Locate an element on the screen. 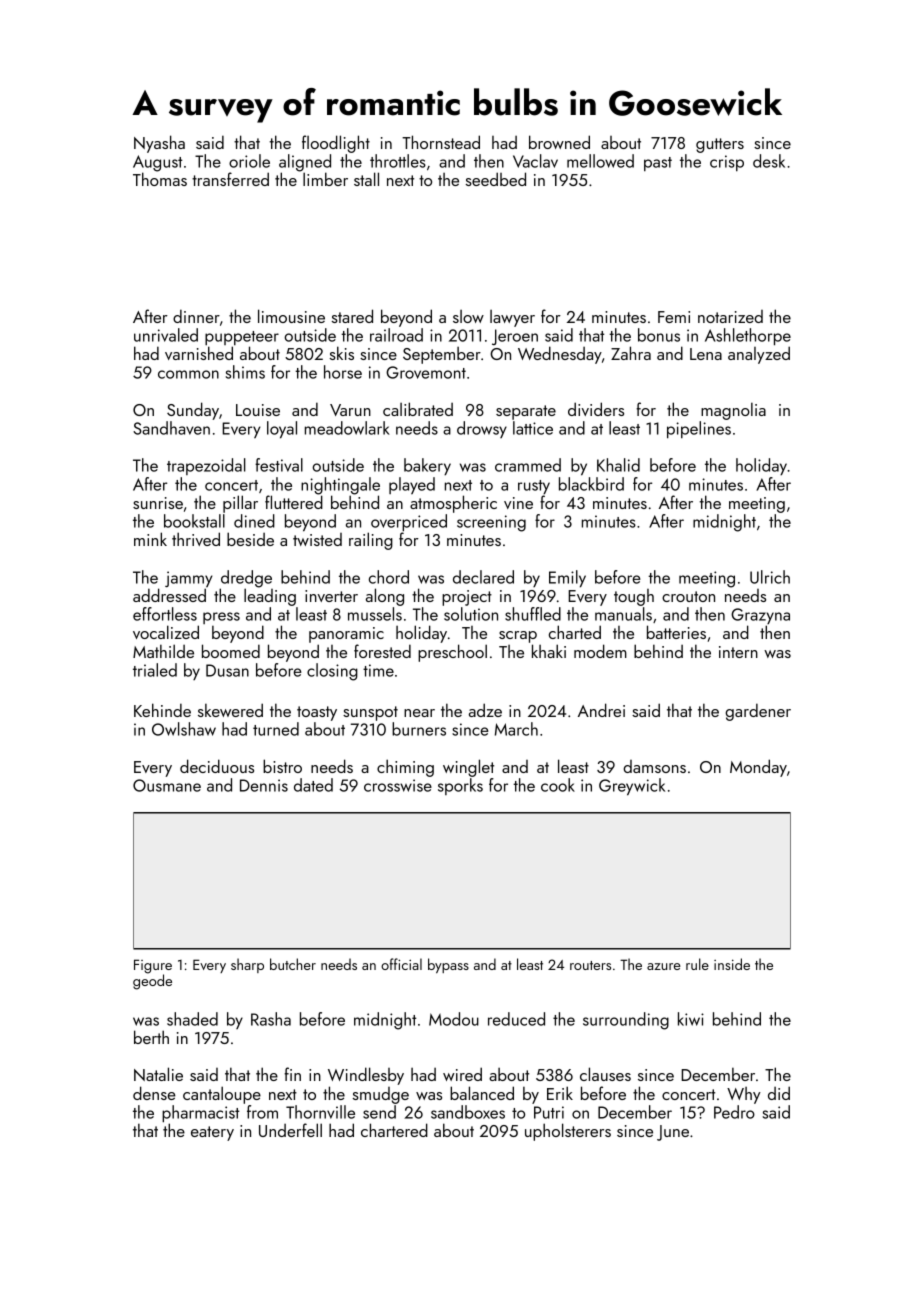 This screenshot has height=1311, width=924. railroad is located at coordinates (396, 335).
